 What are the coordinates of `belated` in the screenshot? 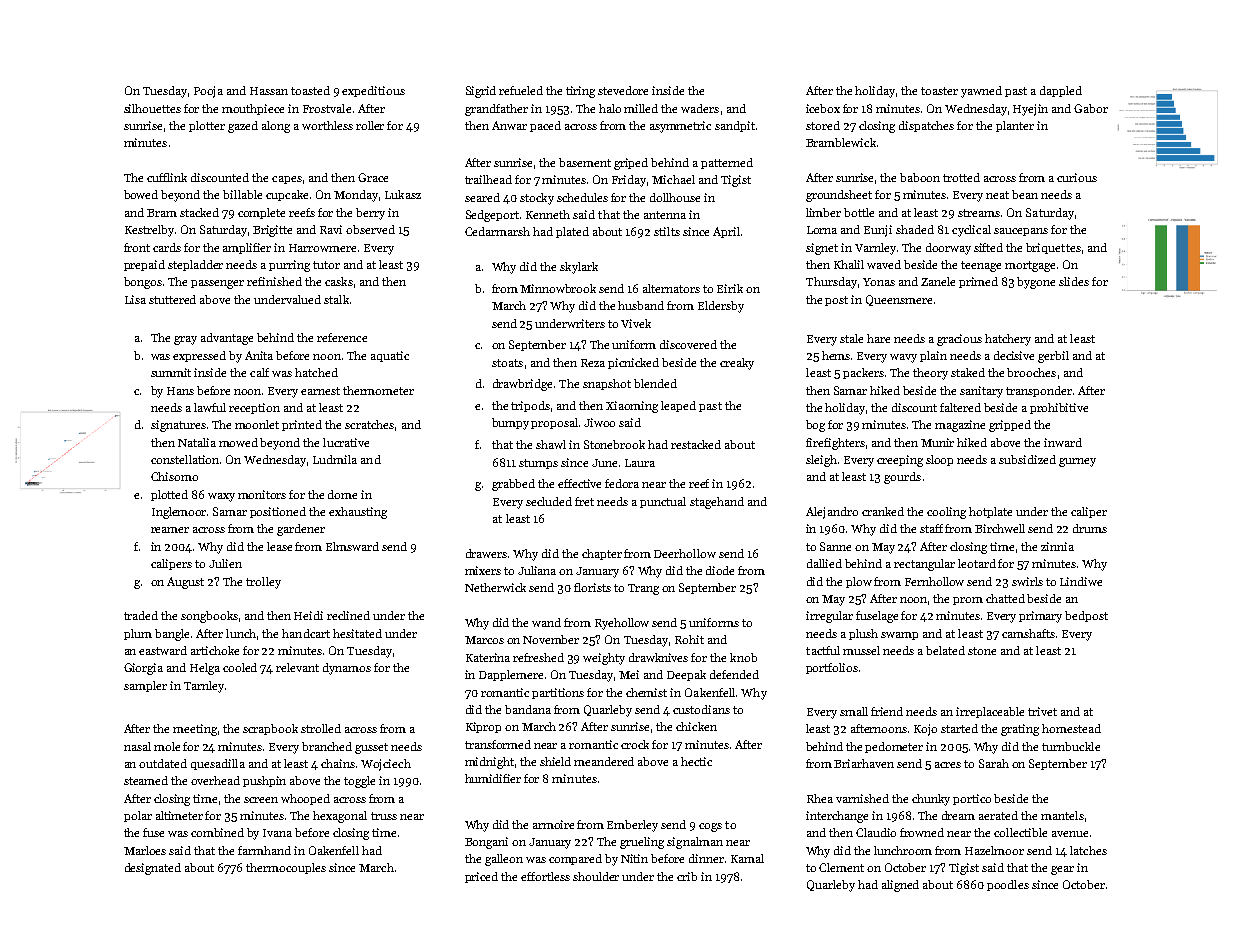 It's located at (945, 650).
